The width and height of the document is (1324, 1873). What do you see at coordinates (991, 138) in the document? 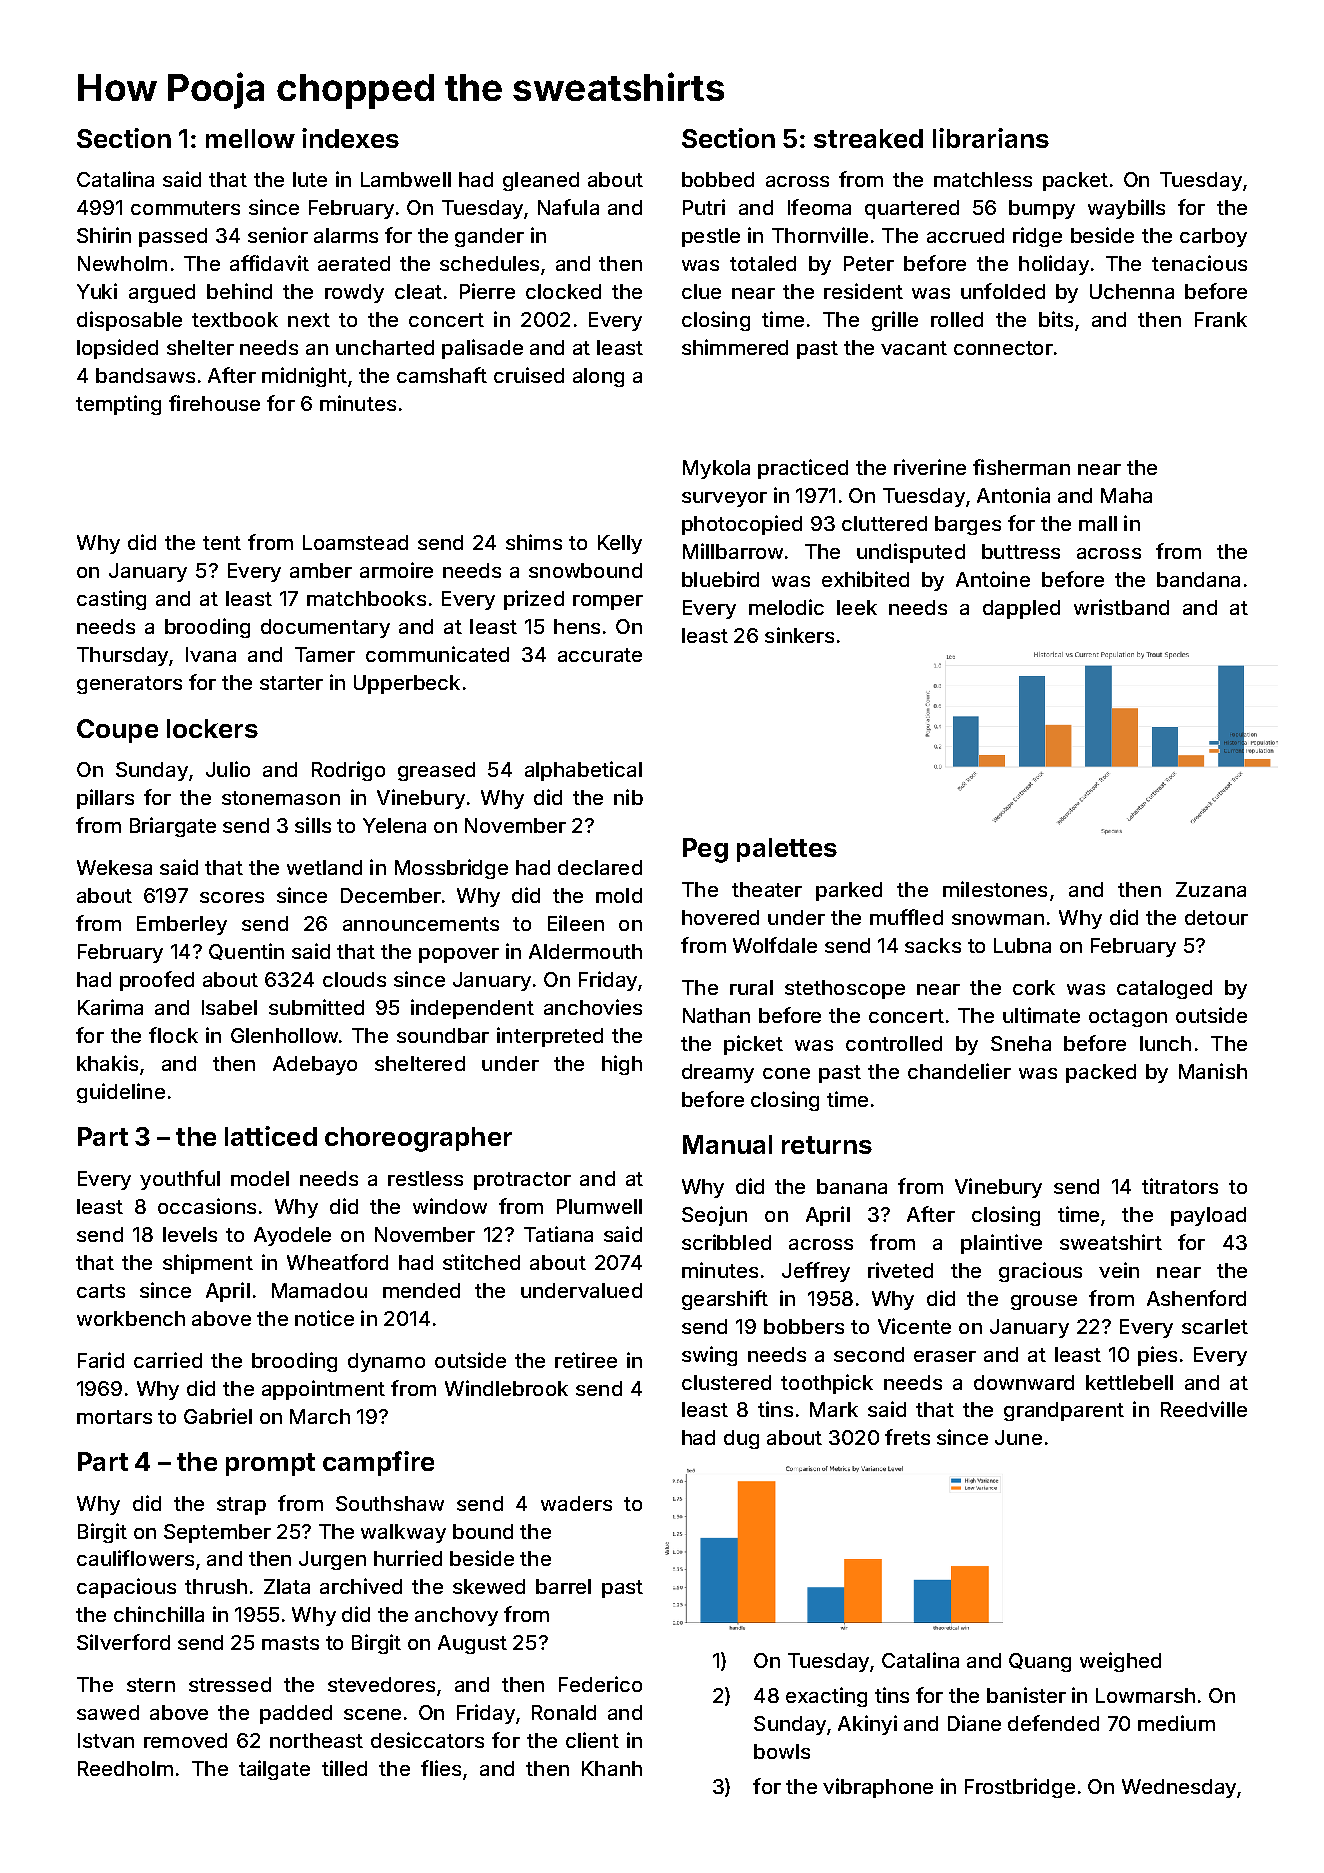
I see `librarians` at bounding box center [991, 138].
